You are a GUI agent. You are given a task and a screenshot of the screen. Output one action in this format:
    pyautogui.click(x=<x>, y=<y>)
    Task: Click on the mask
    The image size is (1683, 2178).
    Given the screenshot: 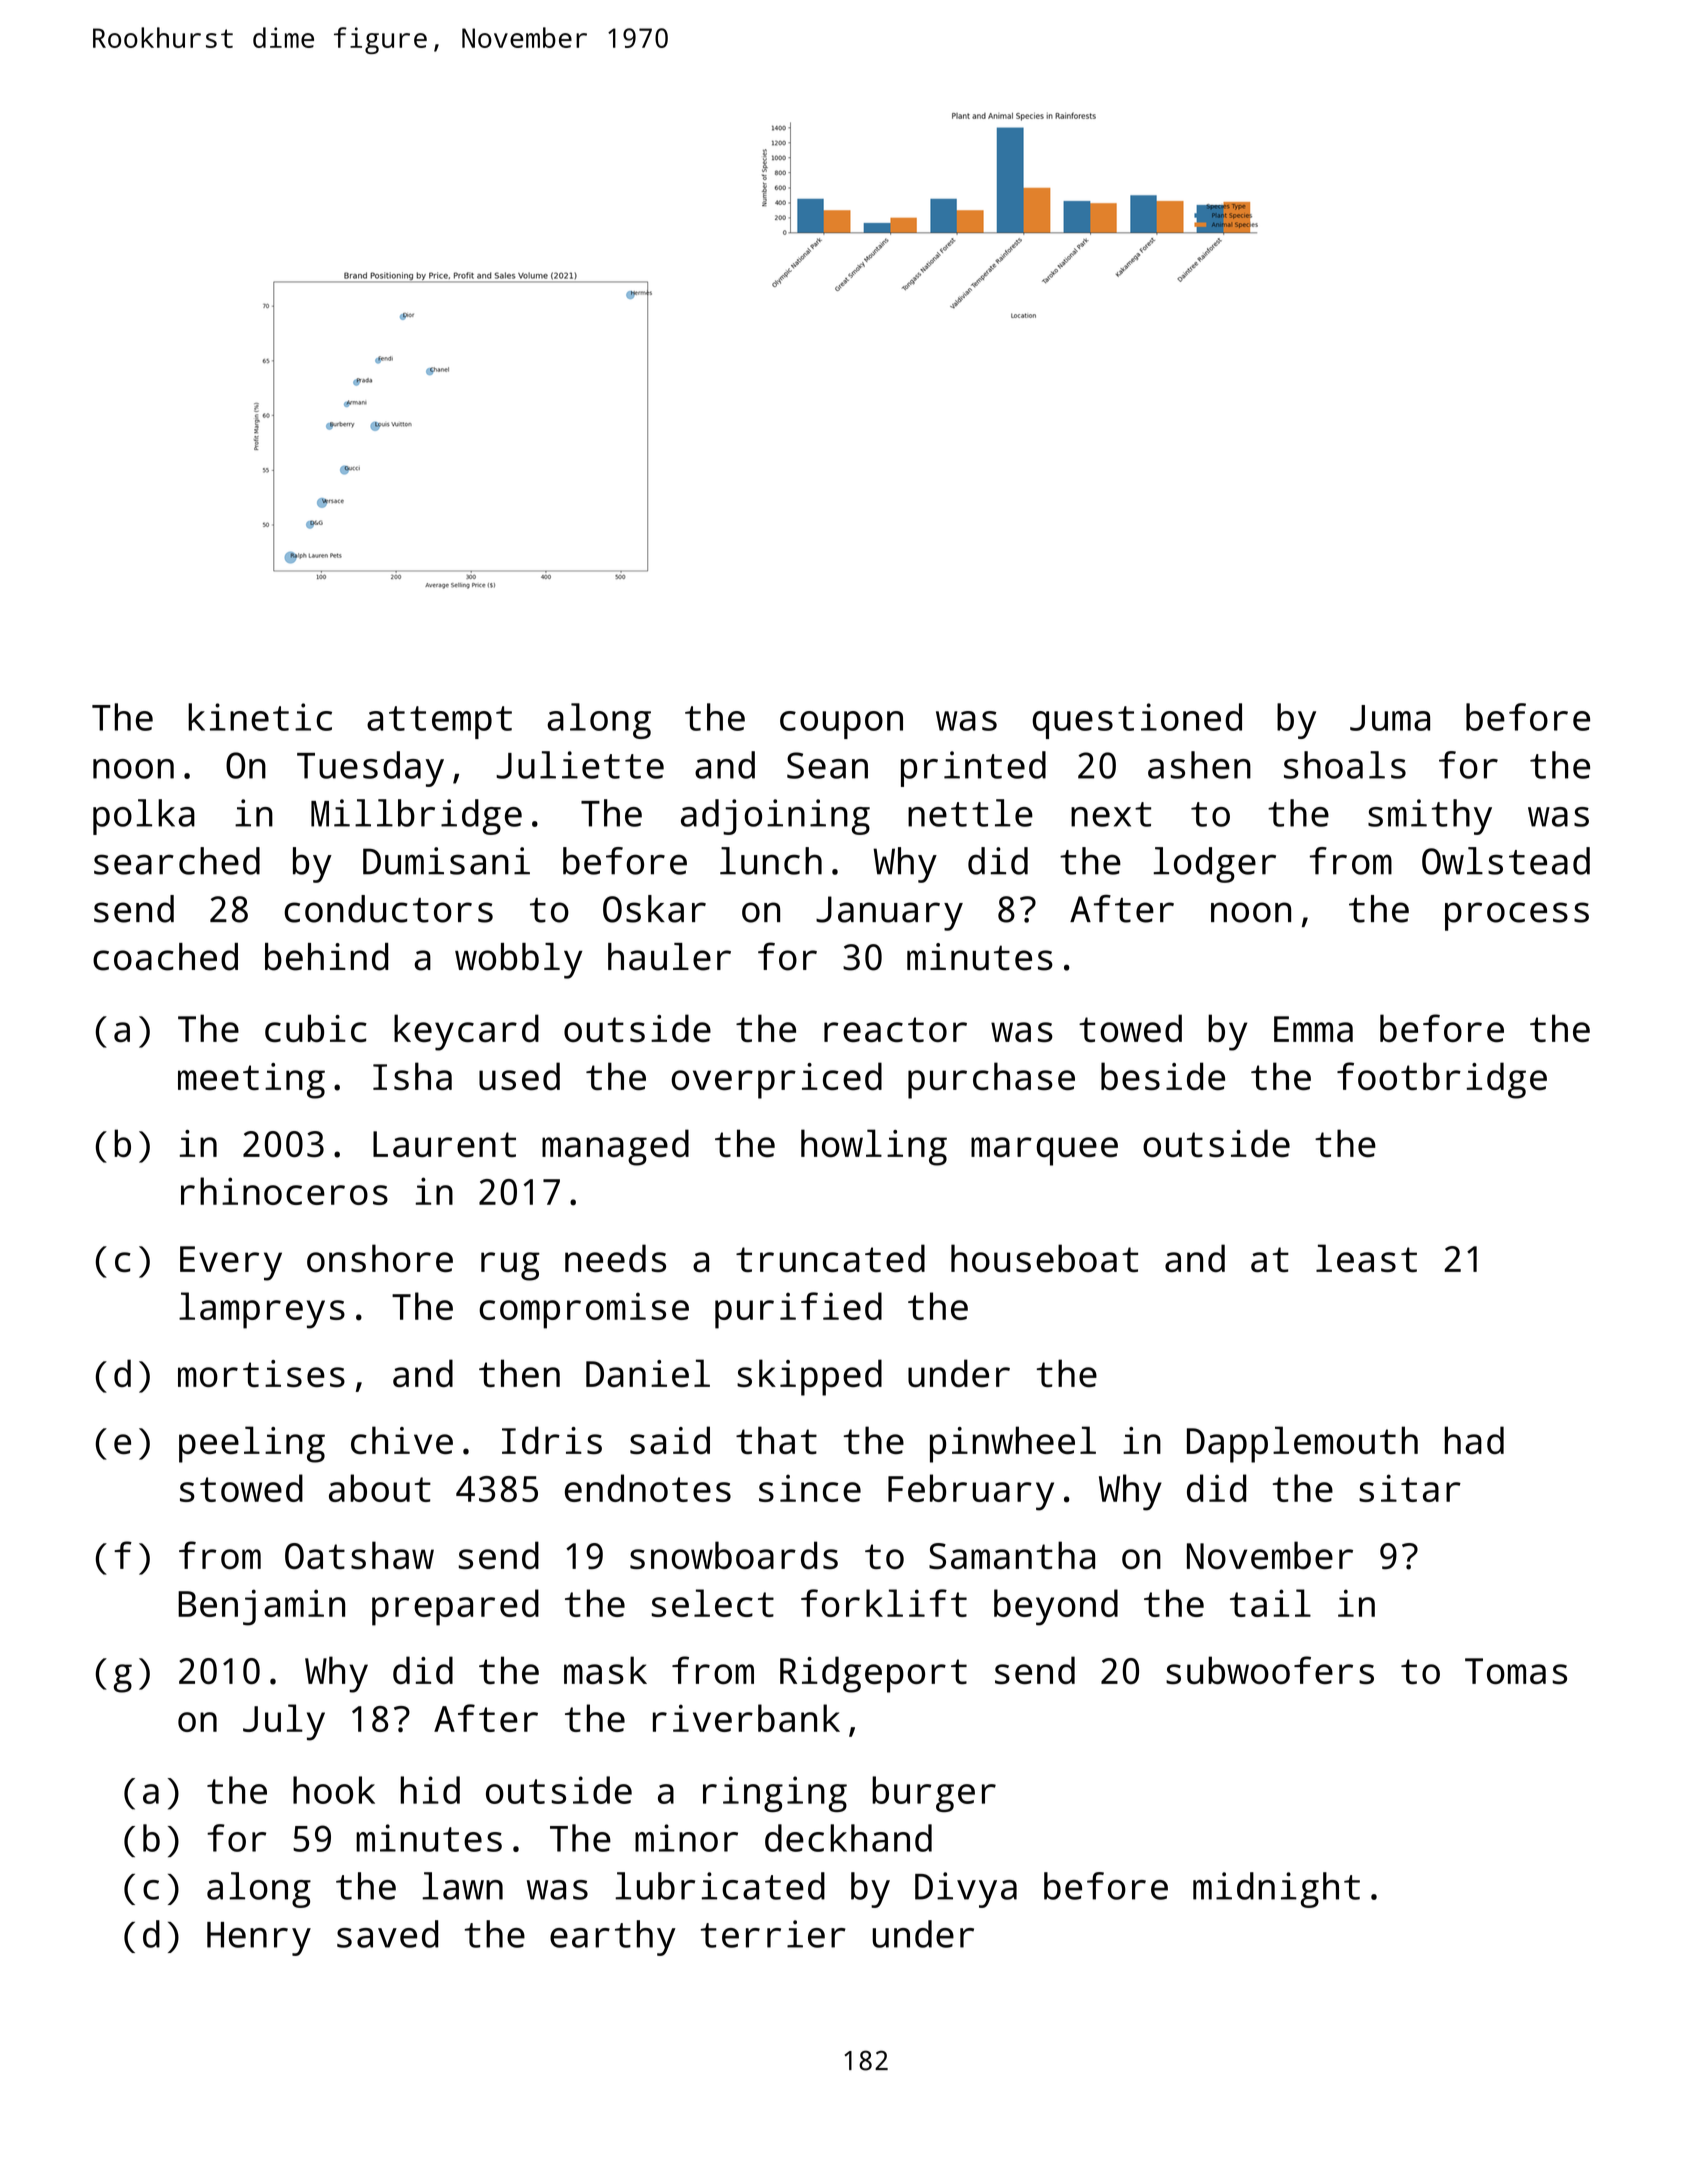 What is the action you would take?
    pyautogui.click(x=605, y=1670)
